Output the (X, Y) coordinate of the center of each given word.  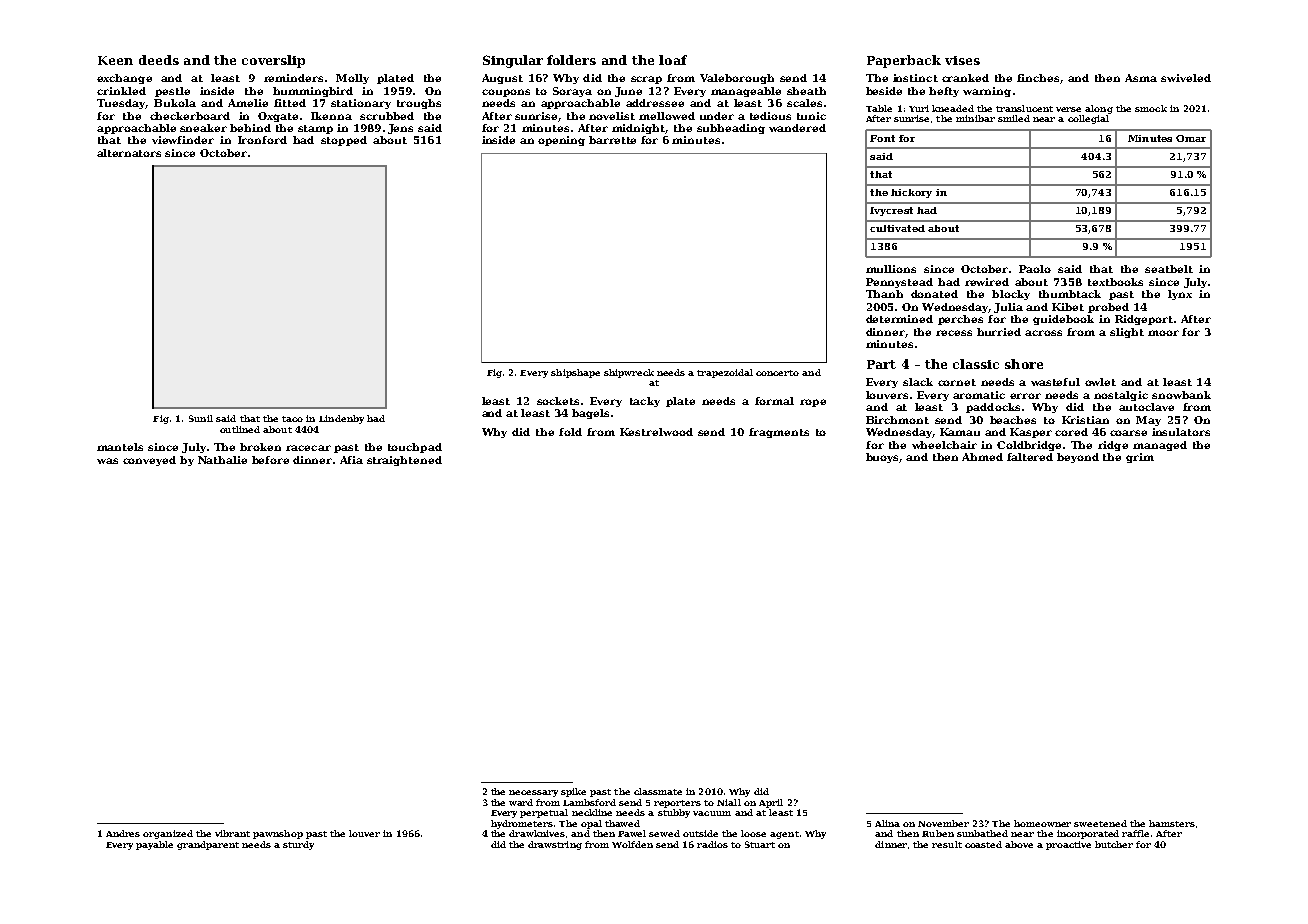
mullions (891, 269)
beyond (1078, 458)
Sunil (201, 418)
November (943, 823)
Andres (123, 833)
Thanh (884, 294)
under (717, 116)
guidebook (1063, 320)
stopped (344, 141)
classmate (658, 791)
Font (882, 138)
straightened (404, 461)
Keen (115, 60)
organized (168, 834)
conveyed (149, 461)
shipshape (575, 373)
